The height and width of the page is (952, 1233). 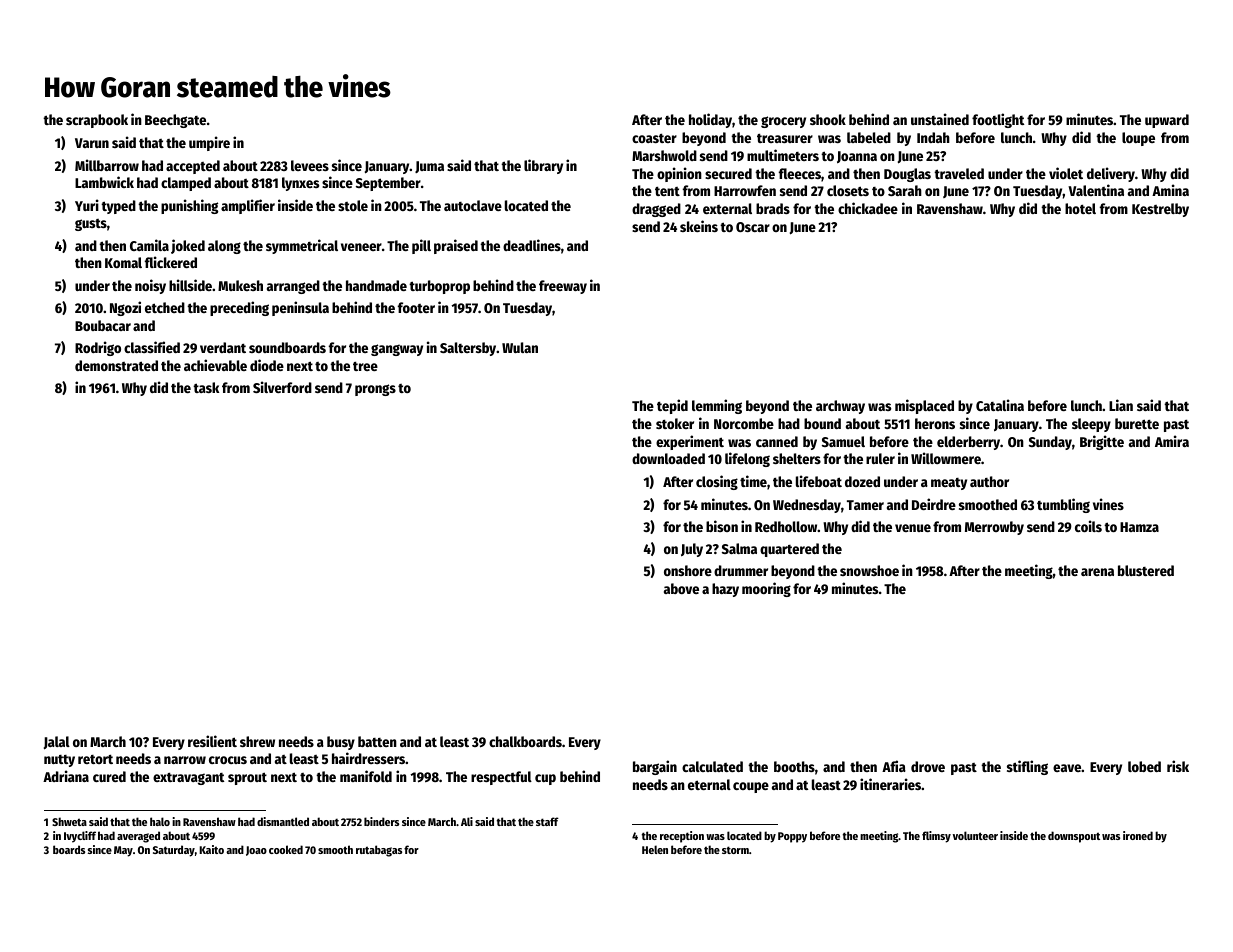 I want to click on loupe, so click(x=1138, y=139).
